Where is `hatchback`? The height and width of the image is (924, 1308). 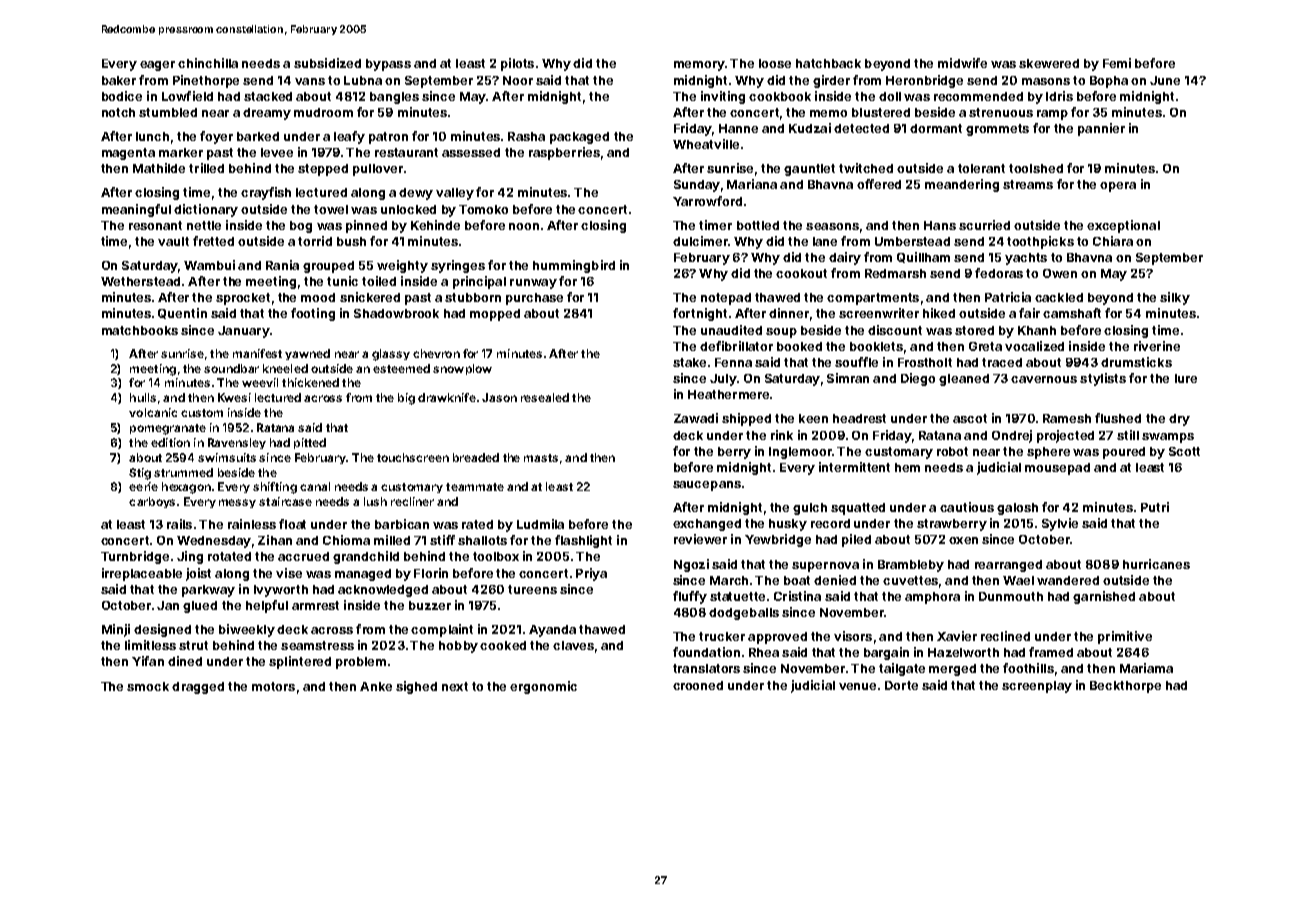
hatchback is located at coordinates (828, 63).
